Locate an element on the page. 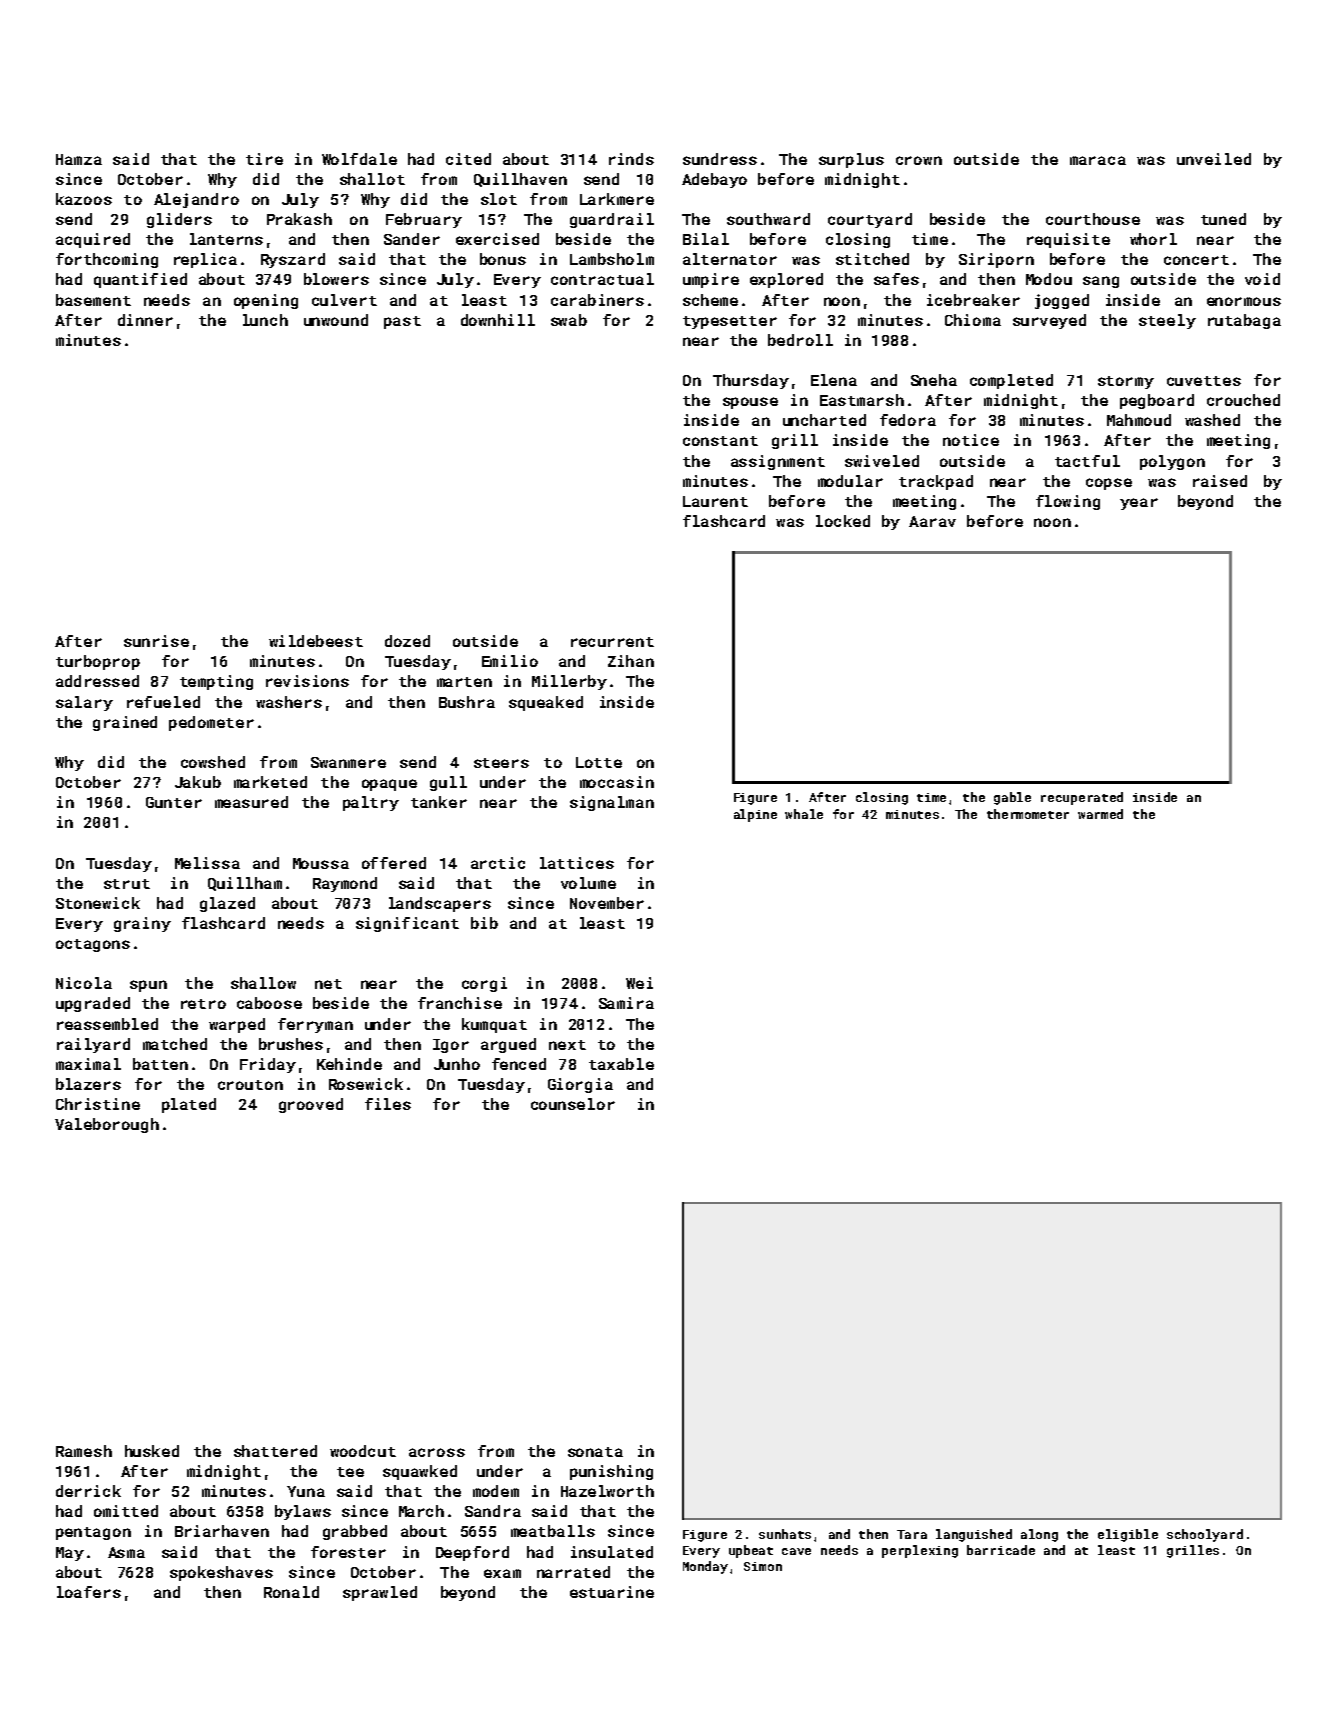 Image resolution: width=1337 pixels, height=1731 pixels. downhill is located at coordinates (498, 320).
